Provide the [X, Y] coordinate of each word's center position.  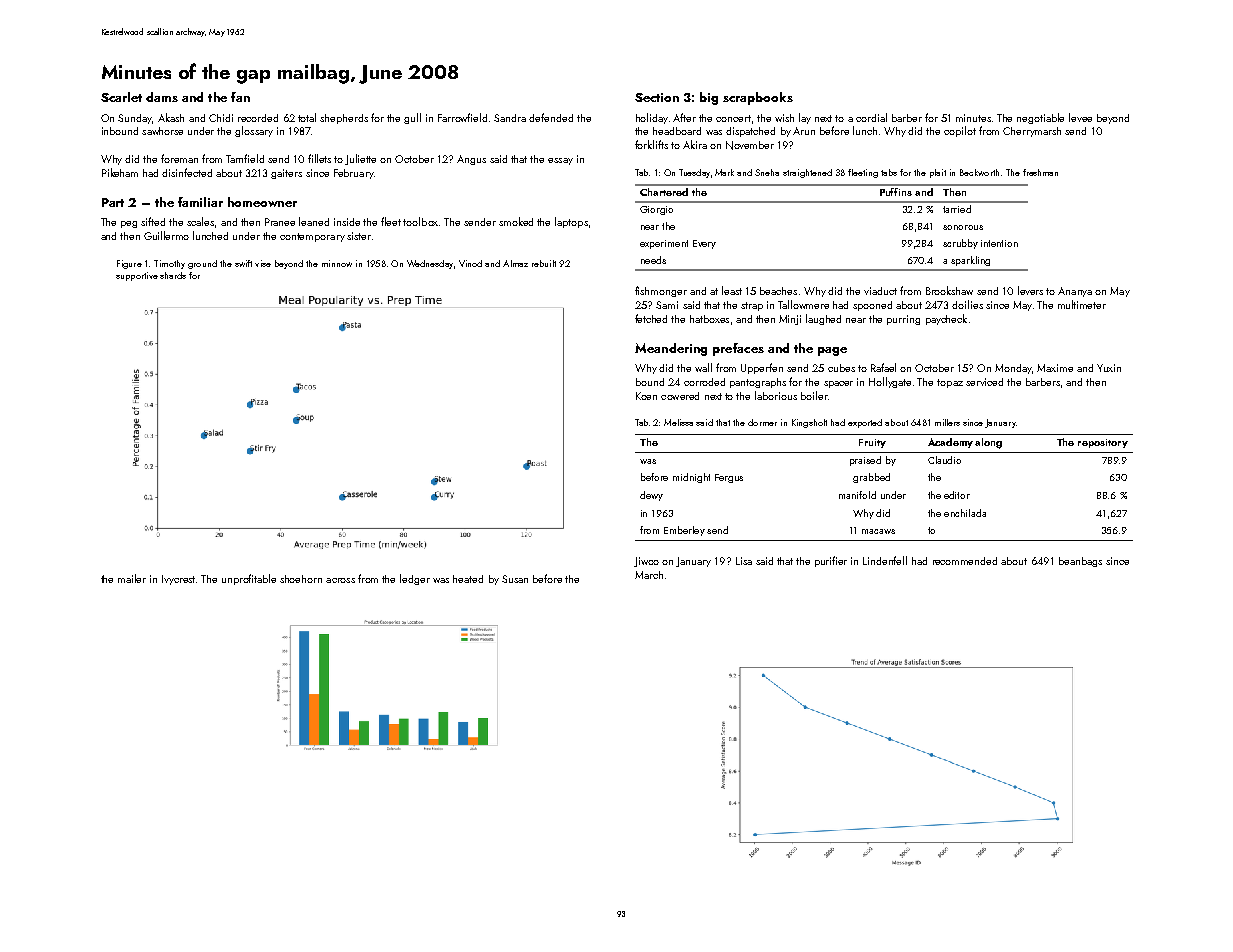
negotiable [1040, 118]
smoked [516, 221]
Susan [515, 579]
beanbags [1080, 562]
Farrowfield [462, 117]
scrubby [960, 244]
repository [1103, 443]
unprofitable [249, 579]
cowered [680, 396]
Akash [171, 117]
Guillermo [166, 235]
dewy [651, 496]
